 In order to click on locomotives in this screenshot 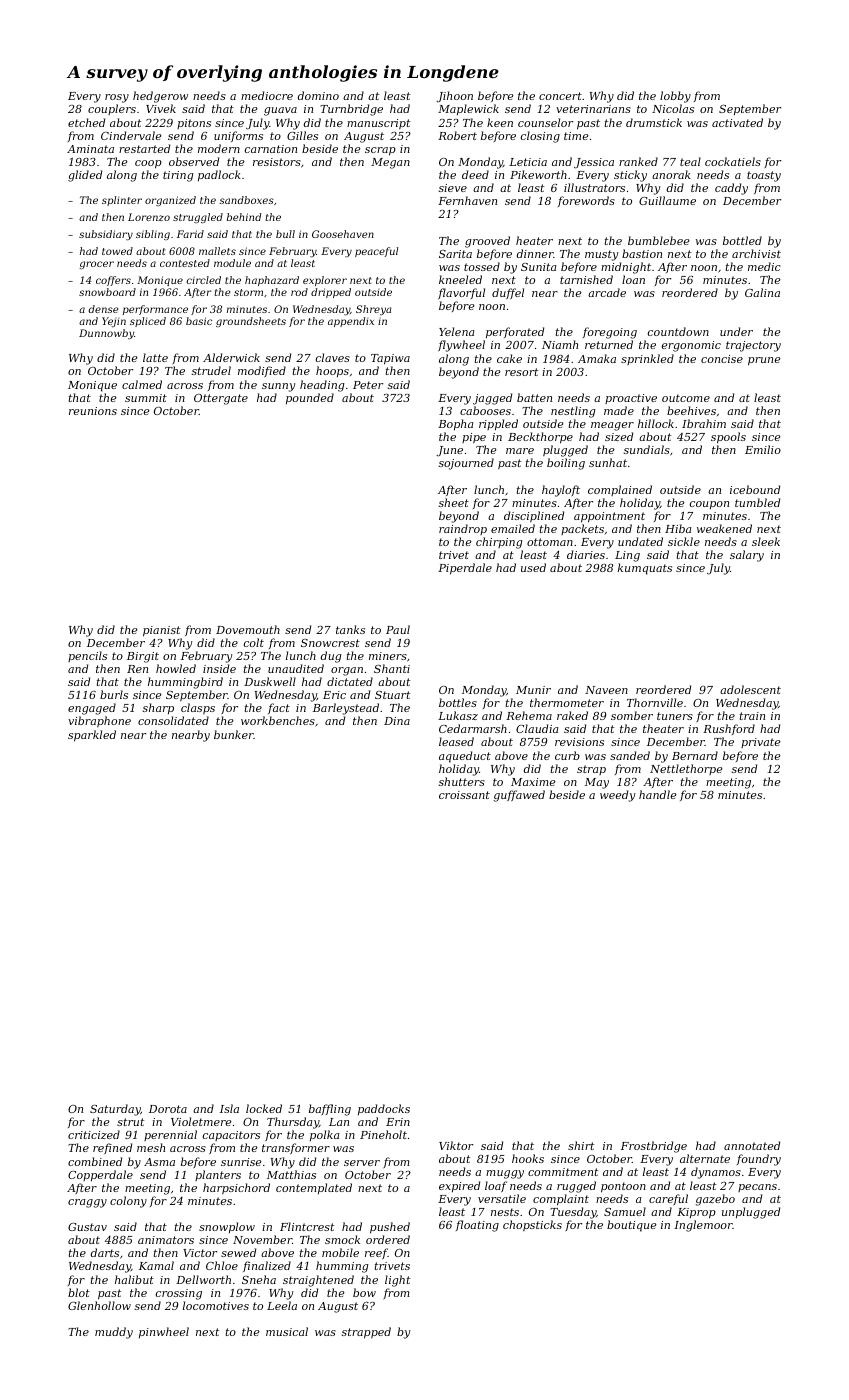, I will do `click(216, 1305)`.
